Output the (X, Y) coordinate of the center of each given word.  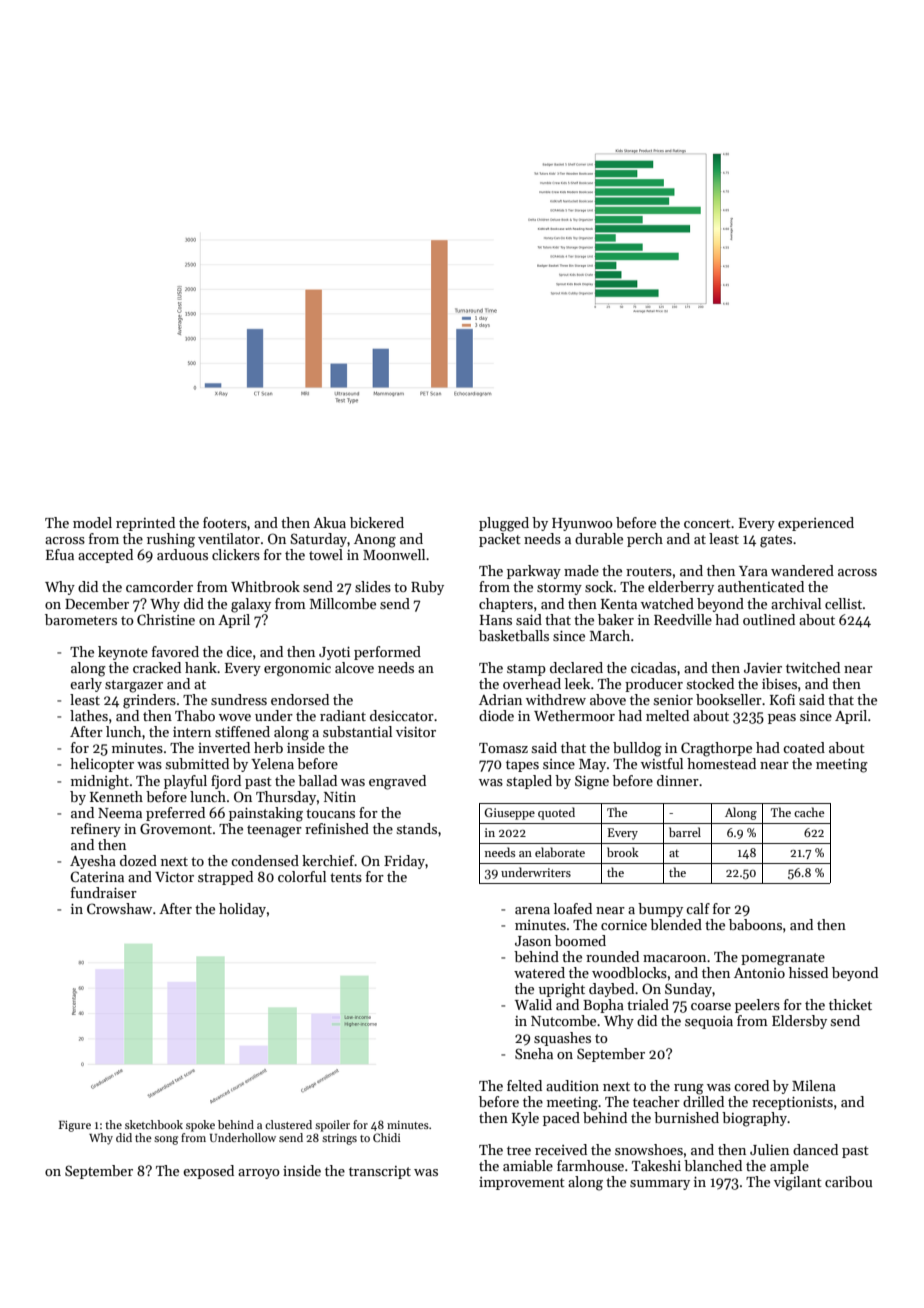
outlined (769, 619)
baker (616, 619)
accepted (105, 556)
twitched (813, 667)
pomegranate (783, 959)
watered (539, 972)
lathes (89, 715)
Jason (533, 941)
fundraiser (104, 892)
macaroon (674, 958)
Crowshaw (119, 908)
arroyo (259, 1174)
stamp (526, 670)
